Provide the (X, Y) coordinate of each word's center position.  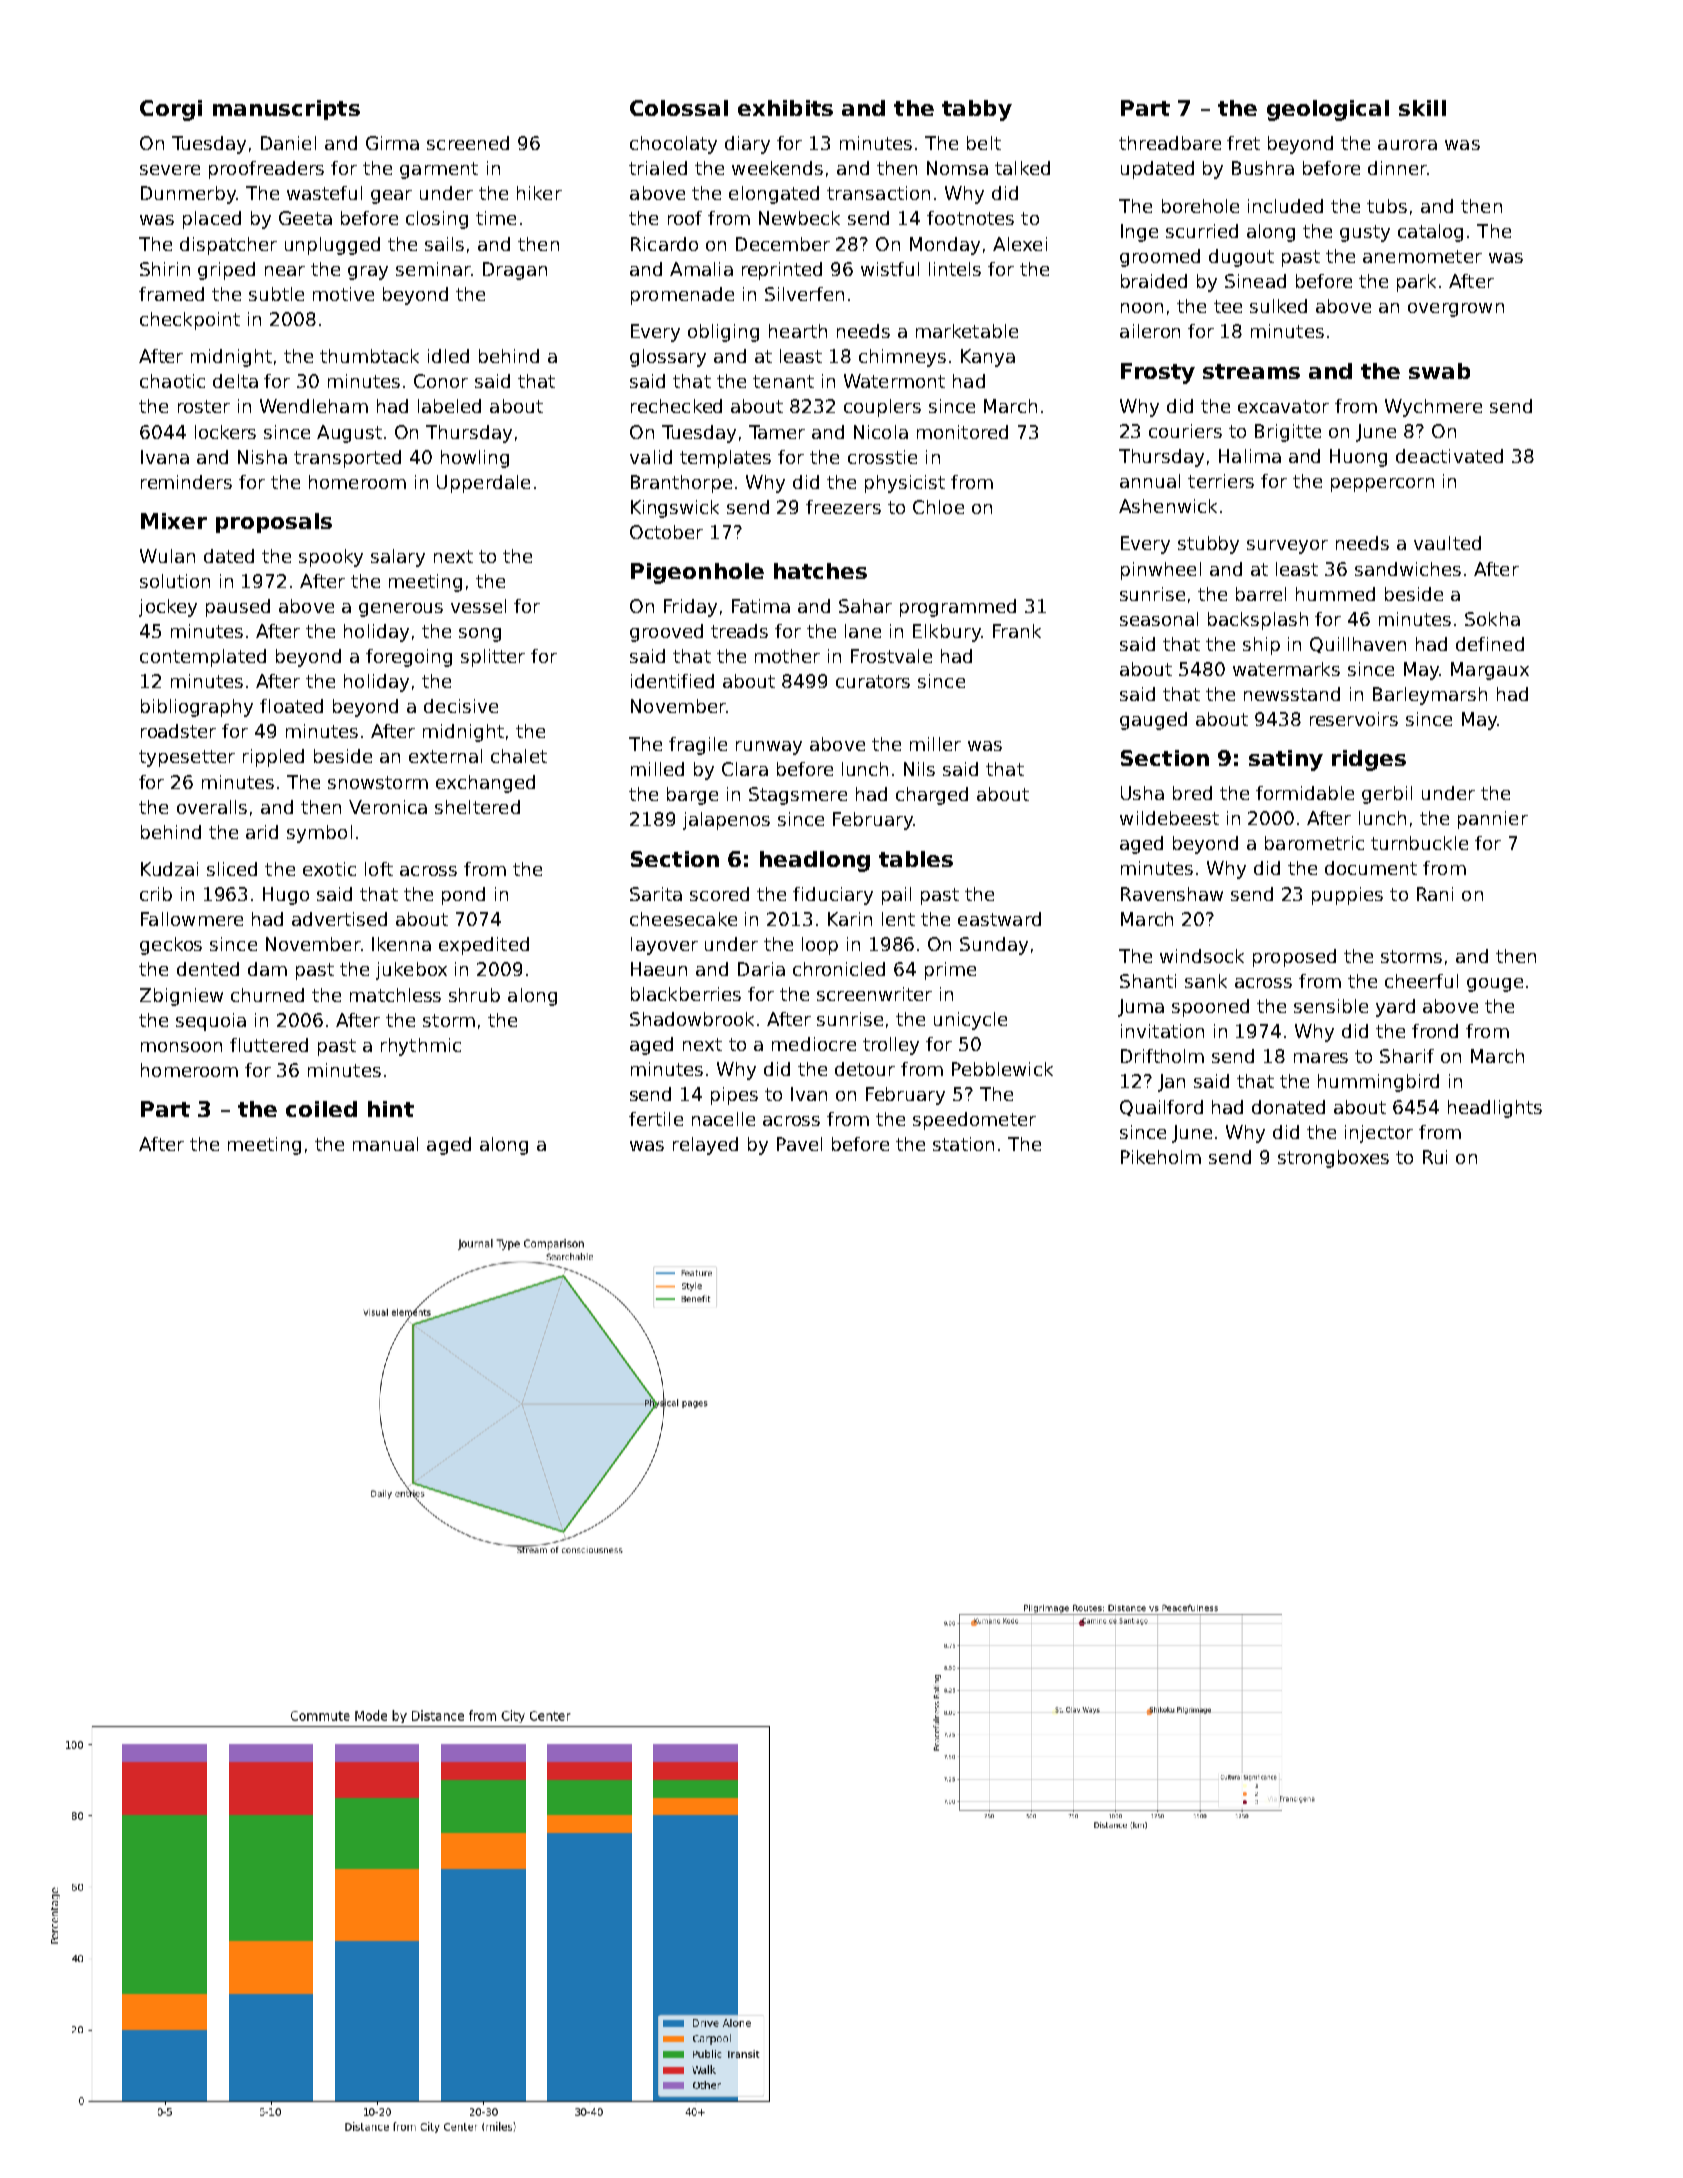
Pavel (799, 1144)
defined (1490, 644)
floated (291, 706)
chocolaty (673, 145)
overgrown (1456, 310)
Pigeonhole (697, 573)
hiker (539, 193)
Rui (1435, 1157)
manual (385, 1144)
